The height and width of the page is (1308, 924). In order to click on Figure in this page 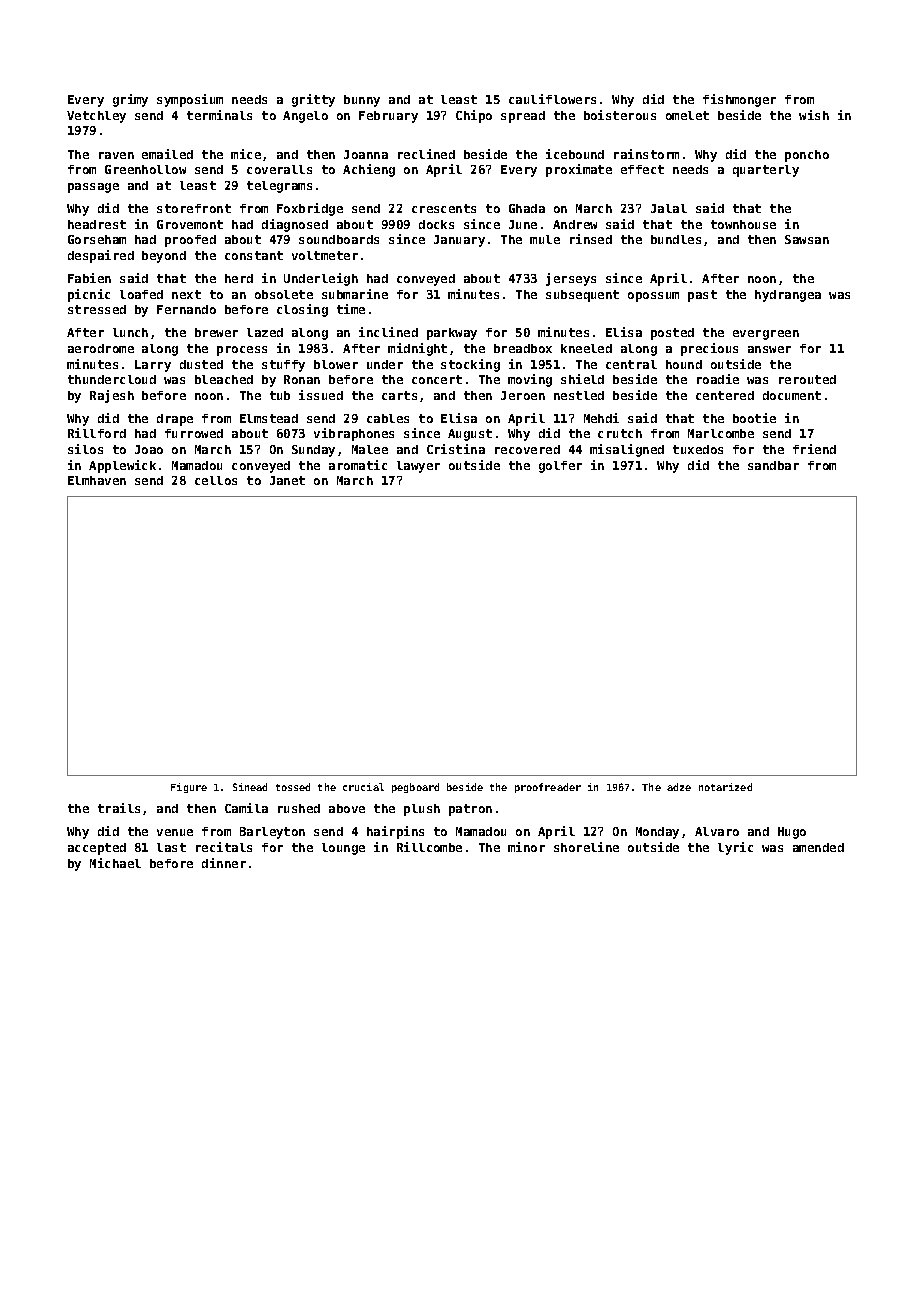, I will do `click(189, 788)`.
